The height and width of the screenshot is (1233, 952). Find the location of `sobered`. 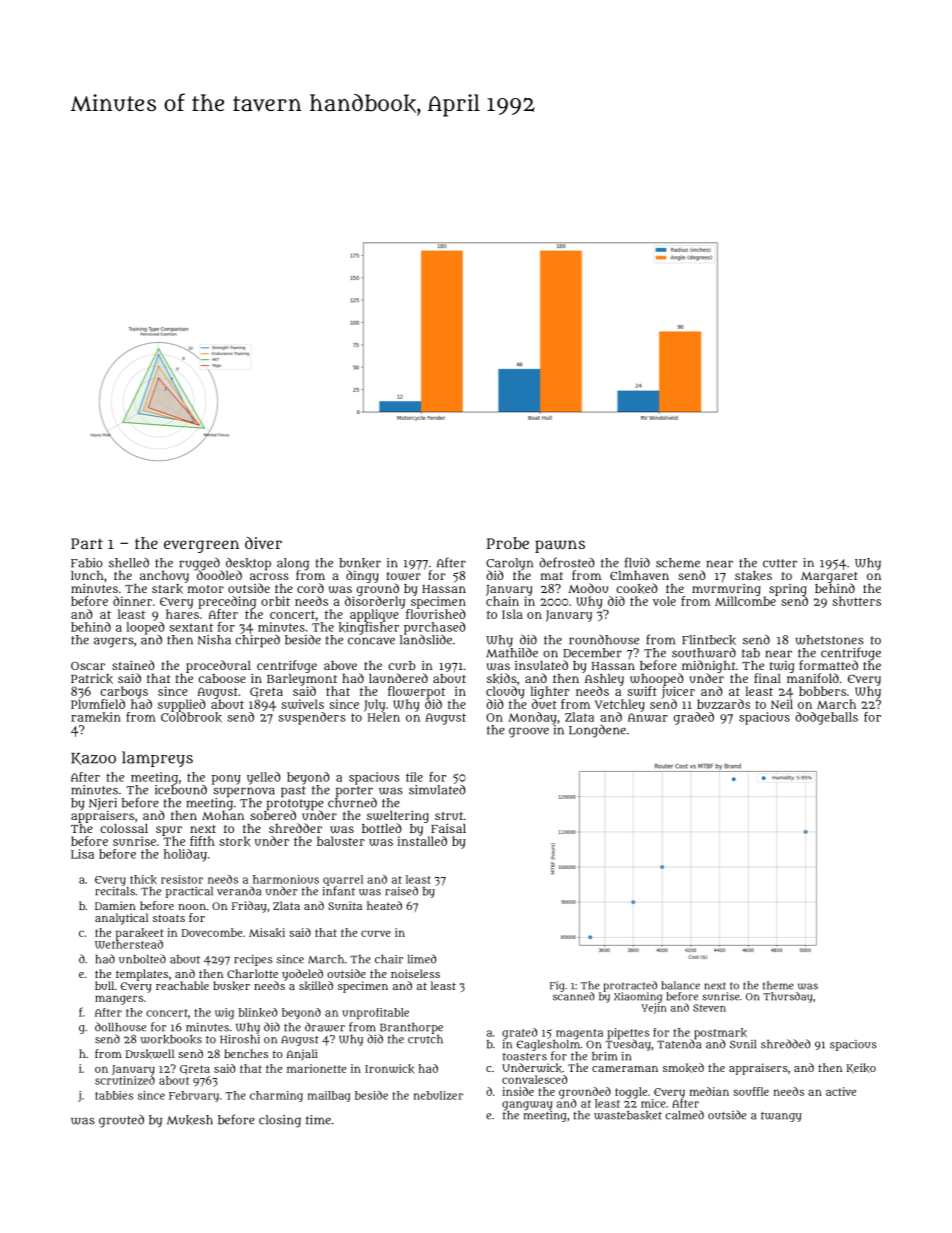

sobered is located at coordinates (273, 815).
